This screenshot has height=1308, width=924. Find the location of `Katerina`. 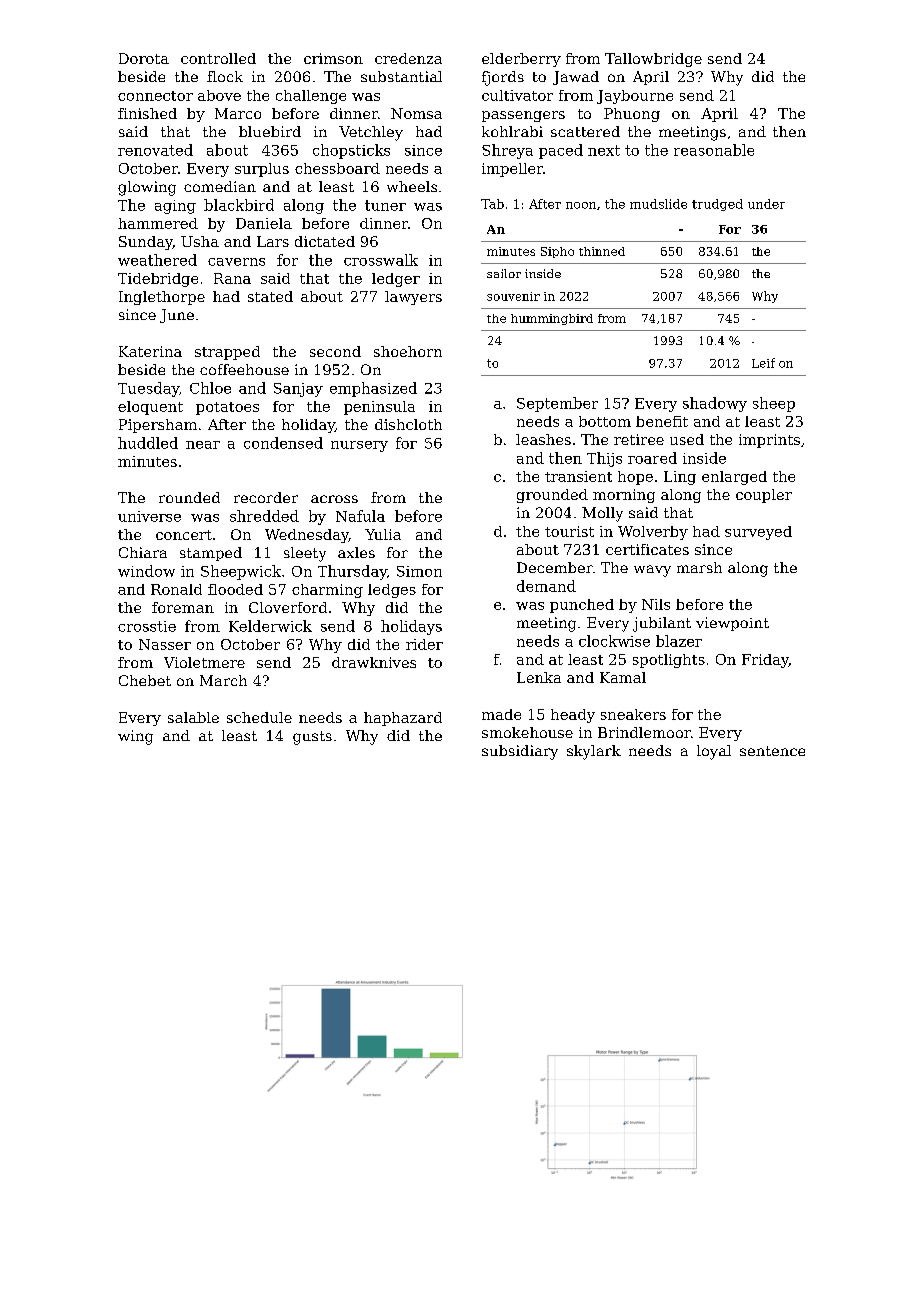

Katerina is located at coordinates (150, 351).
